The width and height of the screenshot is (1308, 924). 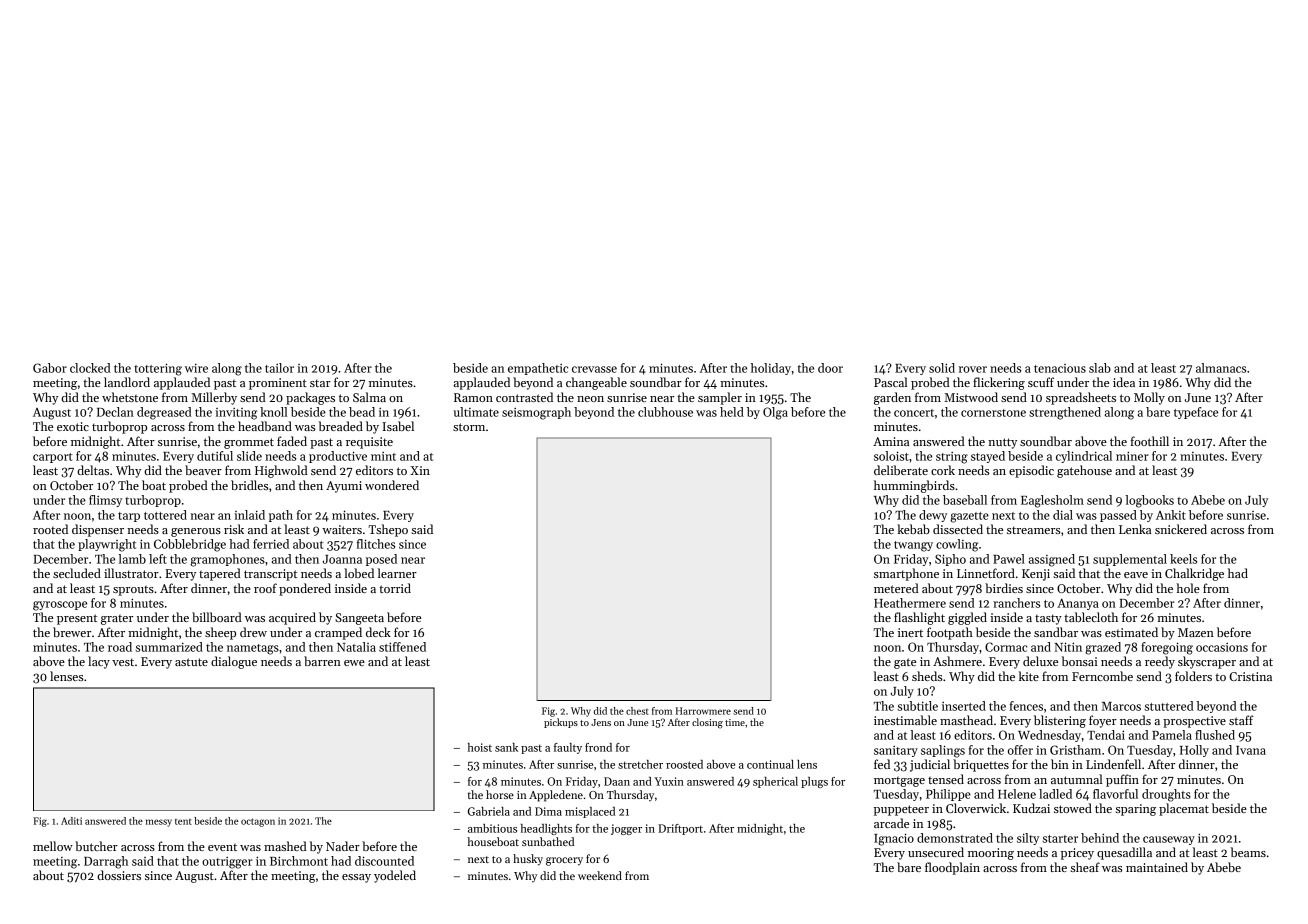 What do you see at coordinates (1181, 529) in the screenshot?
I see `snickered` at bounding box center [1181, 529].
